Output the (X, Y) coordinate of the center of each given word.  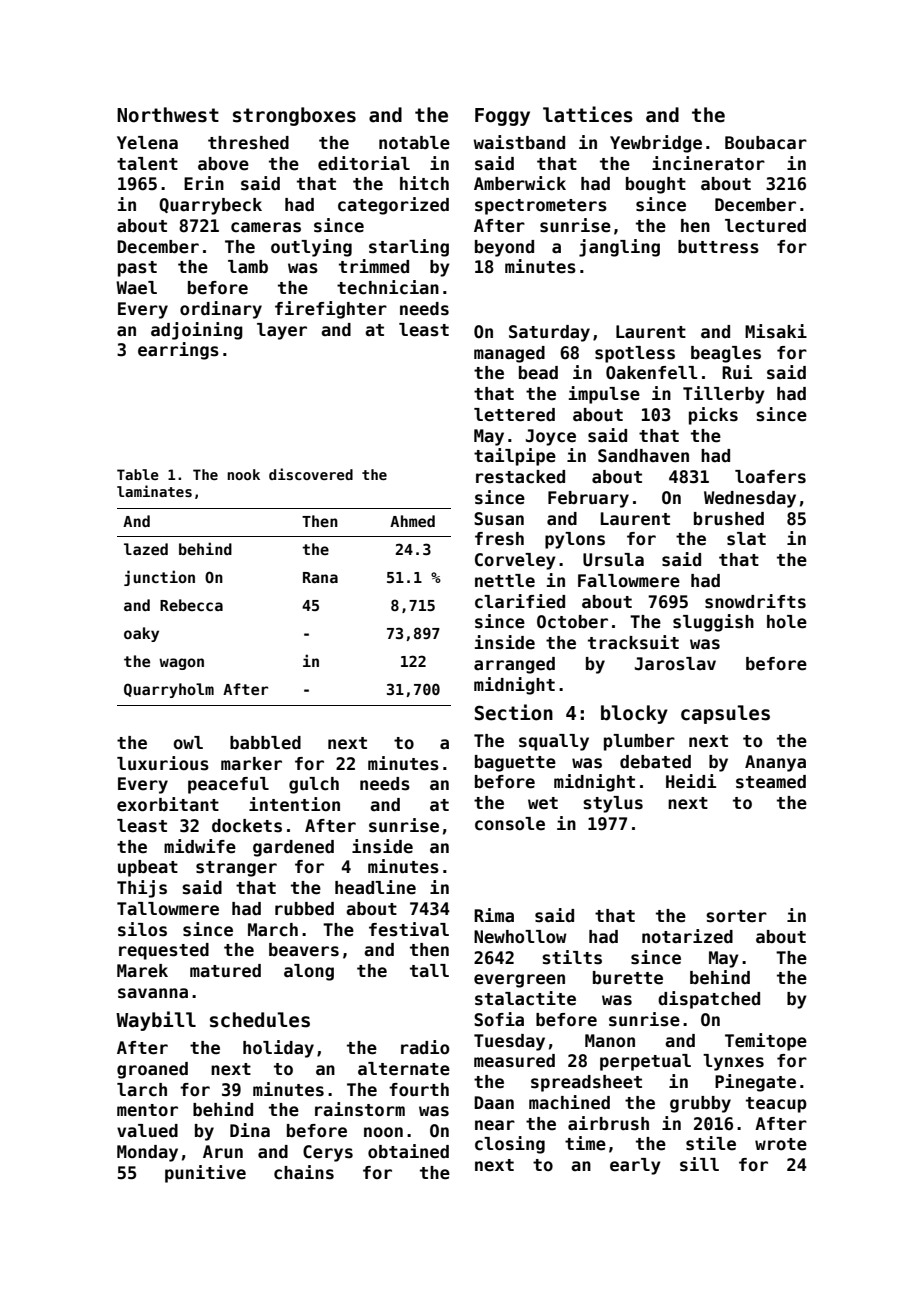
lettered (514, 415)
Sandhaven (643, 456)
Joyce (551, 437)
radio (425, 1047)
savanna (153, 993)
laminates (154, 491)
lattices (588, 114)
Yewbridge (656, 144)
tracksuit (633, 642)
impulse (604, 395)
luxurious (163, 763)
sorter (736, 916)
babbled (265, 743)
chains (304, 1172)
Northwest (168, 115)
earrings (178, 351)
